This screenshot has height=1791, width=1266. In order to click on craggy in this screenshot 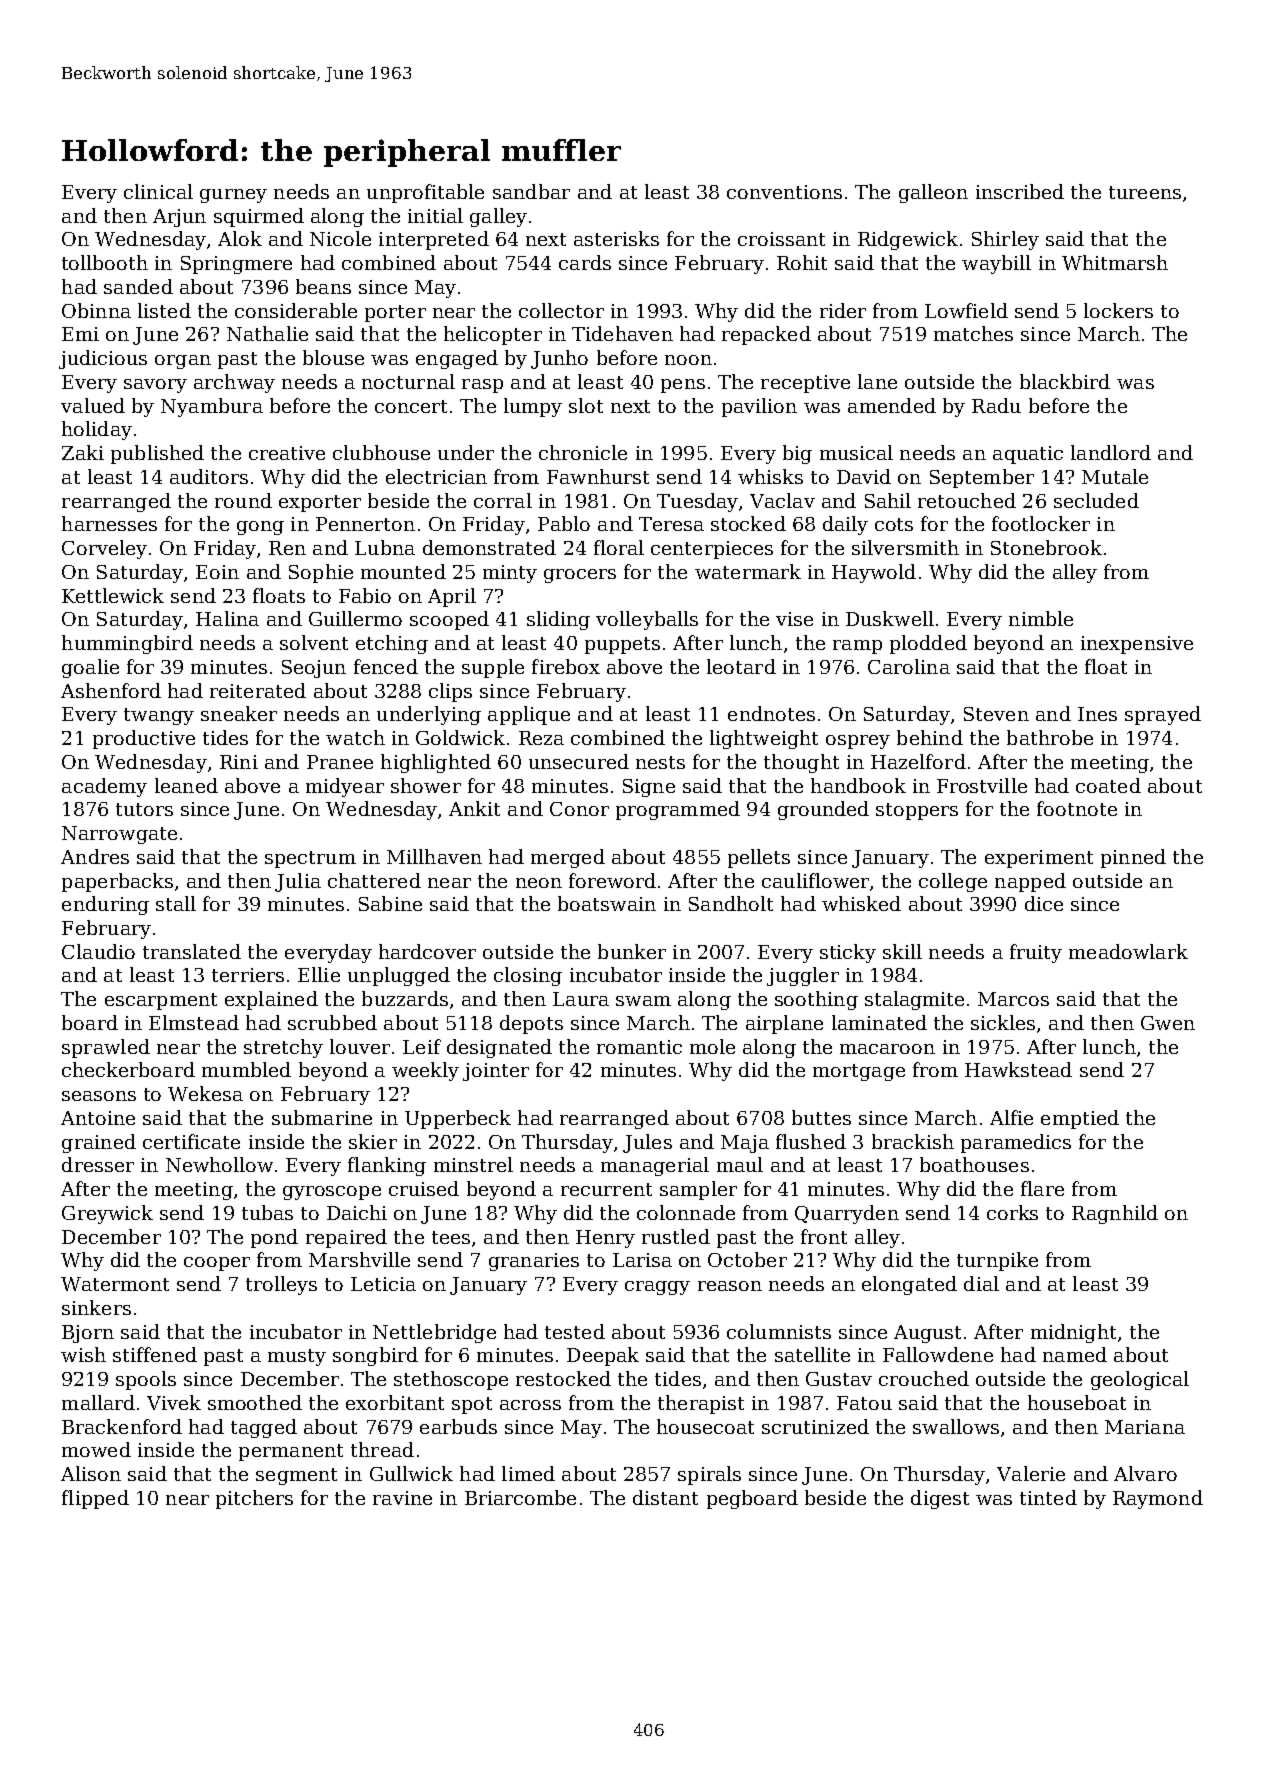, I will do `click(657, 1288)`.
